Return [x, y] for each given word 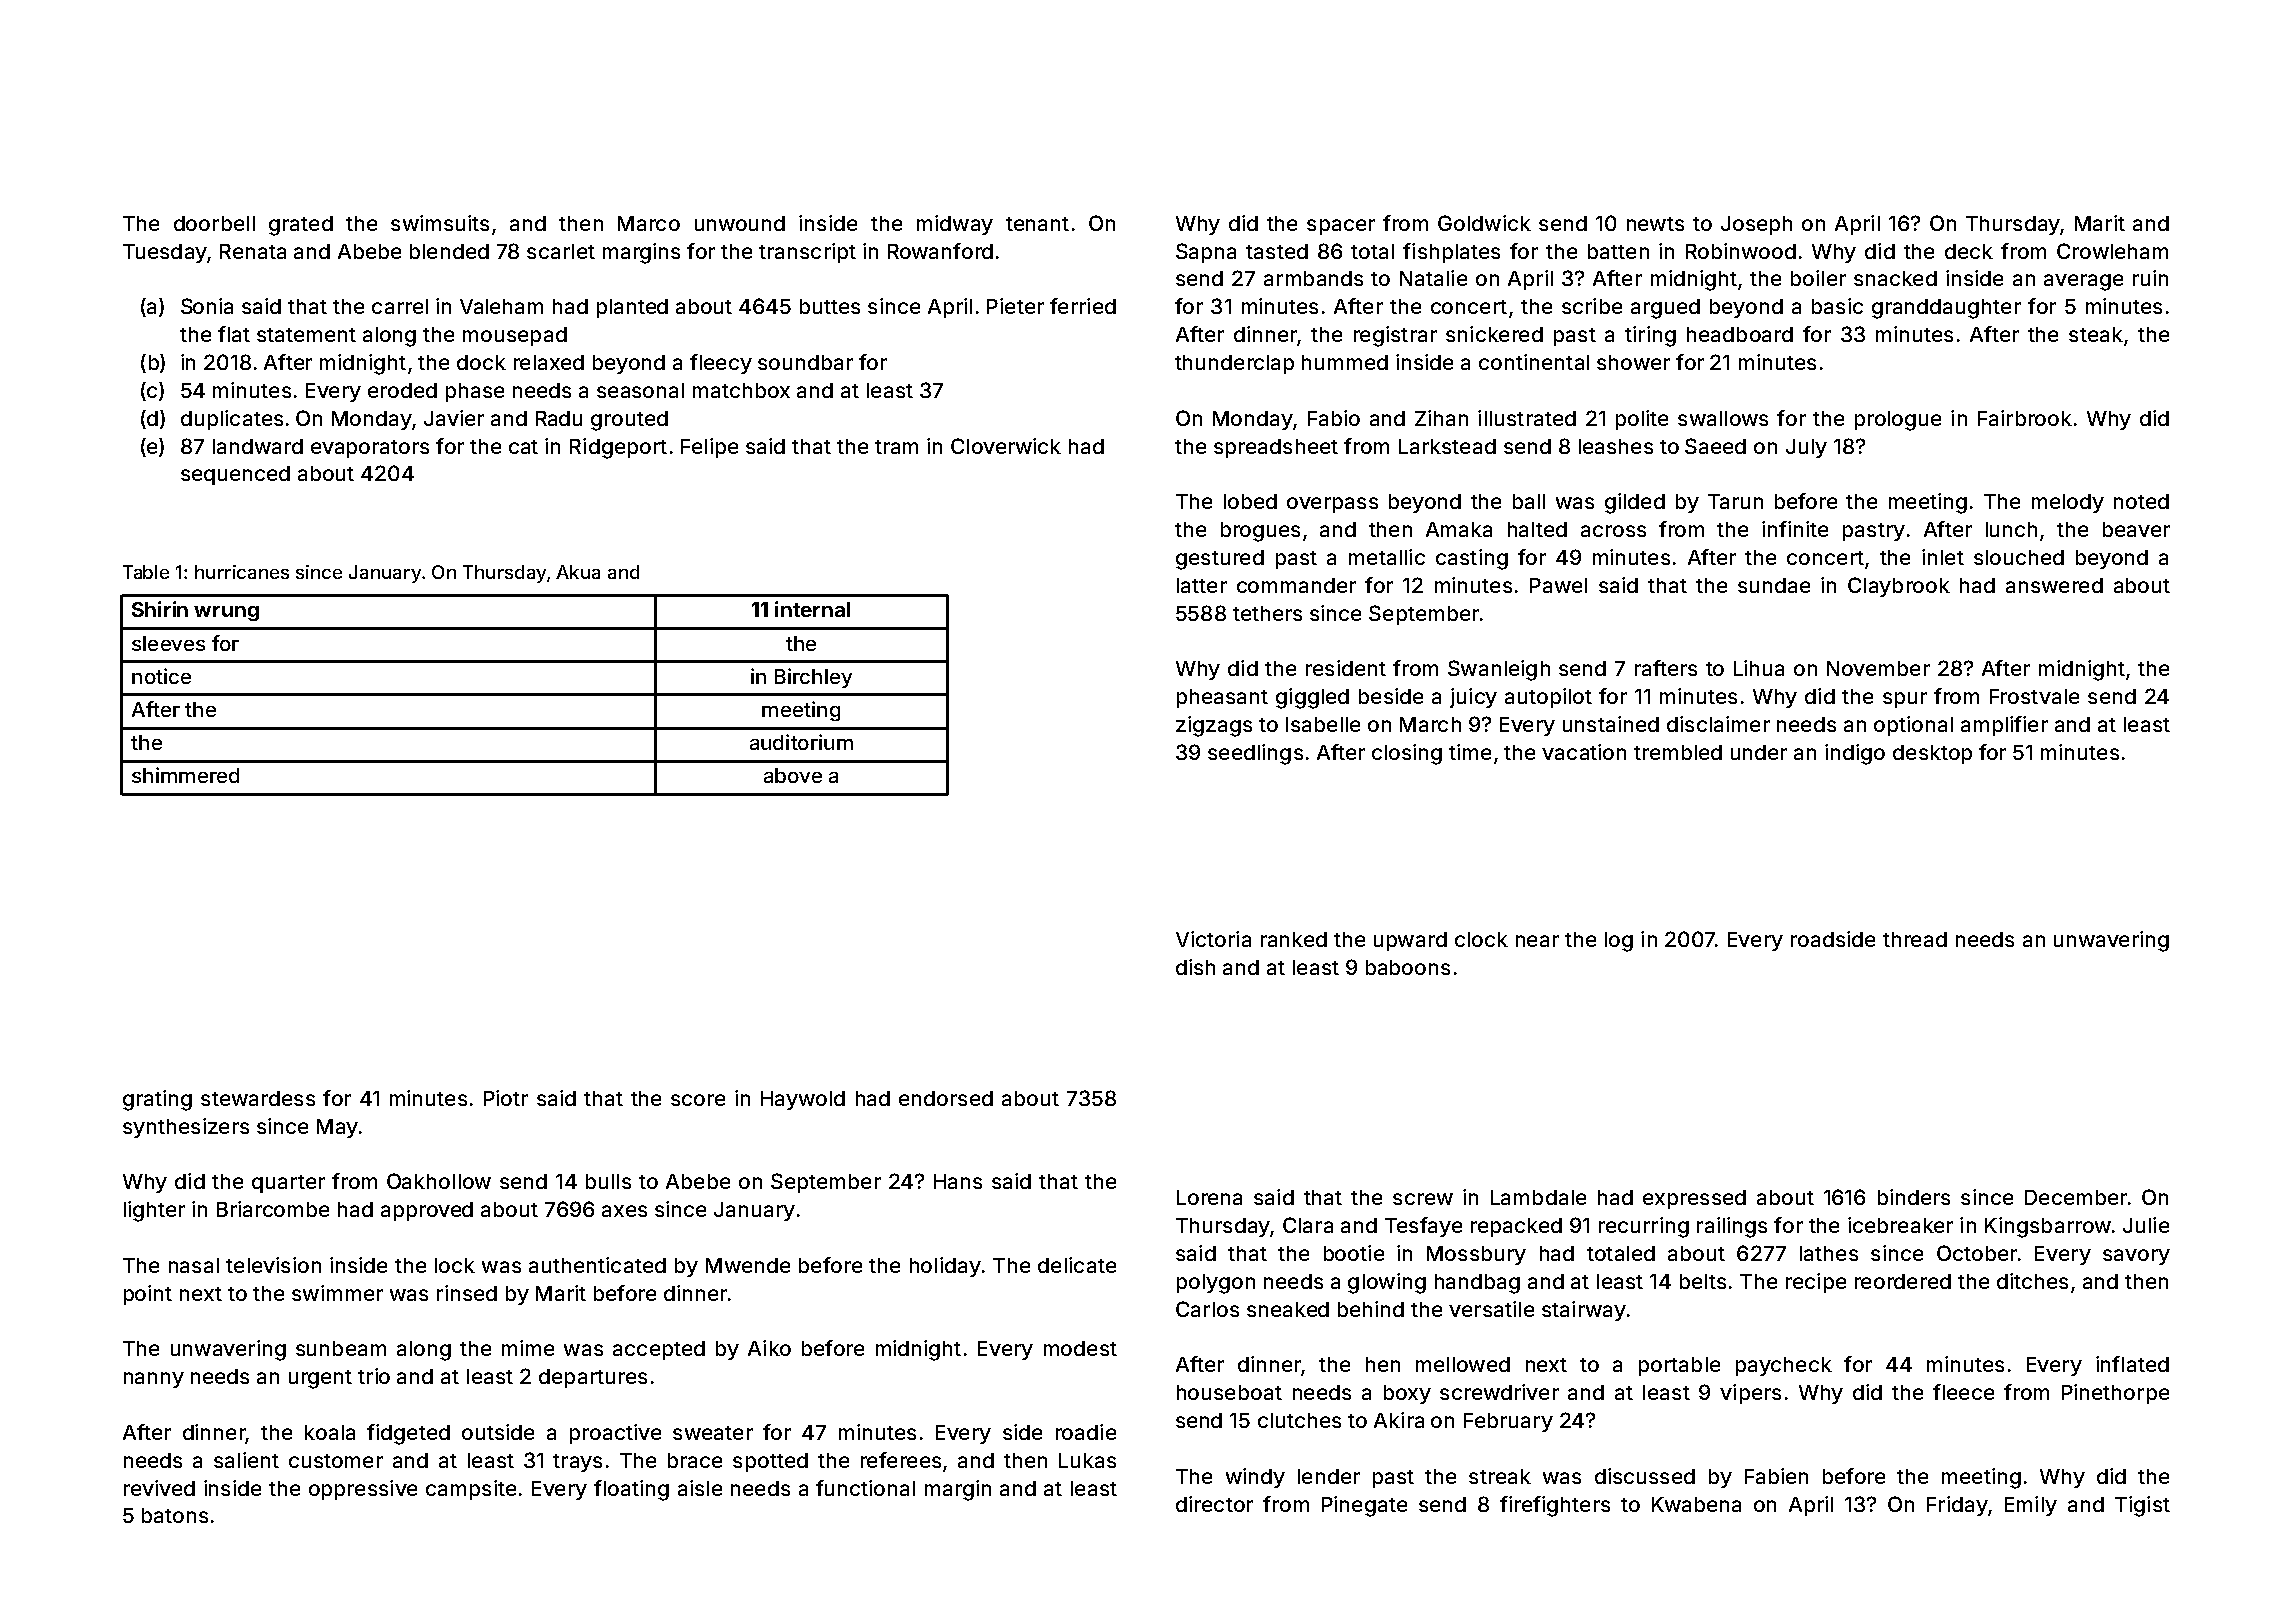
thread [1915, 939]
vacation [1584, 752]
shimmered [185, 775]
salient [246, 1460]
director [1214, 1504]
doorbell [214, 223]
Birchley [813, 678]
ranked [1294, 939]
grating [157, 1100]
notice [161, 676]
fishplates [1451, 253]
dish [1195, 967]
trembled [1678, 752]
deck [1969, 251]
